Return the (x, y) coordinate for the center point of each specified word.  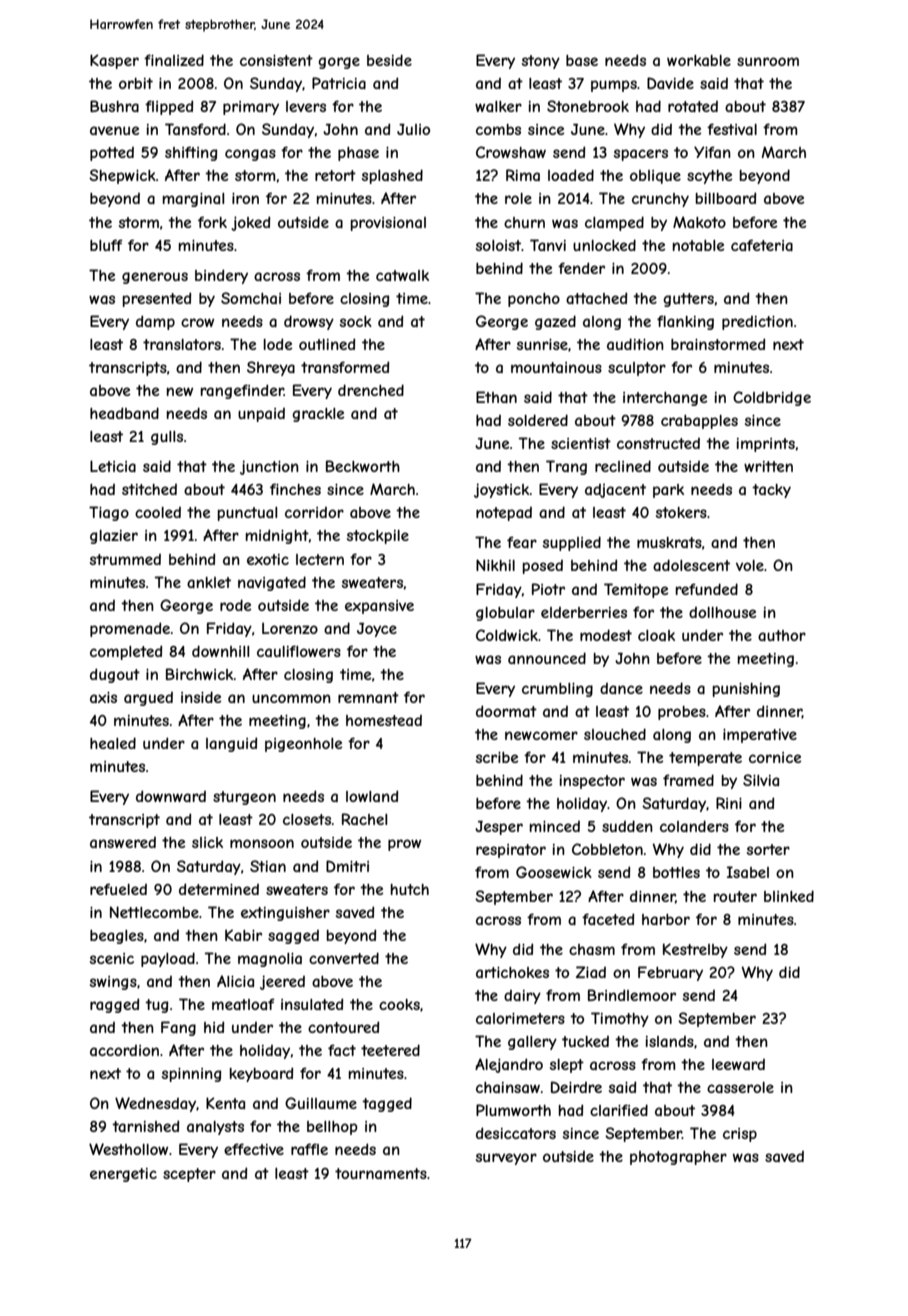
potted (112, 154)
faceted (608, 919)
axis (103, 697)
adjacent (615, 490)
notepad (504, 514)
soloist (498, 245)
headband (124, 413)
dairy (522, 997)
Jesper (499, 828)
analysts (215, 1128)
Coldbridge (772, 398)
